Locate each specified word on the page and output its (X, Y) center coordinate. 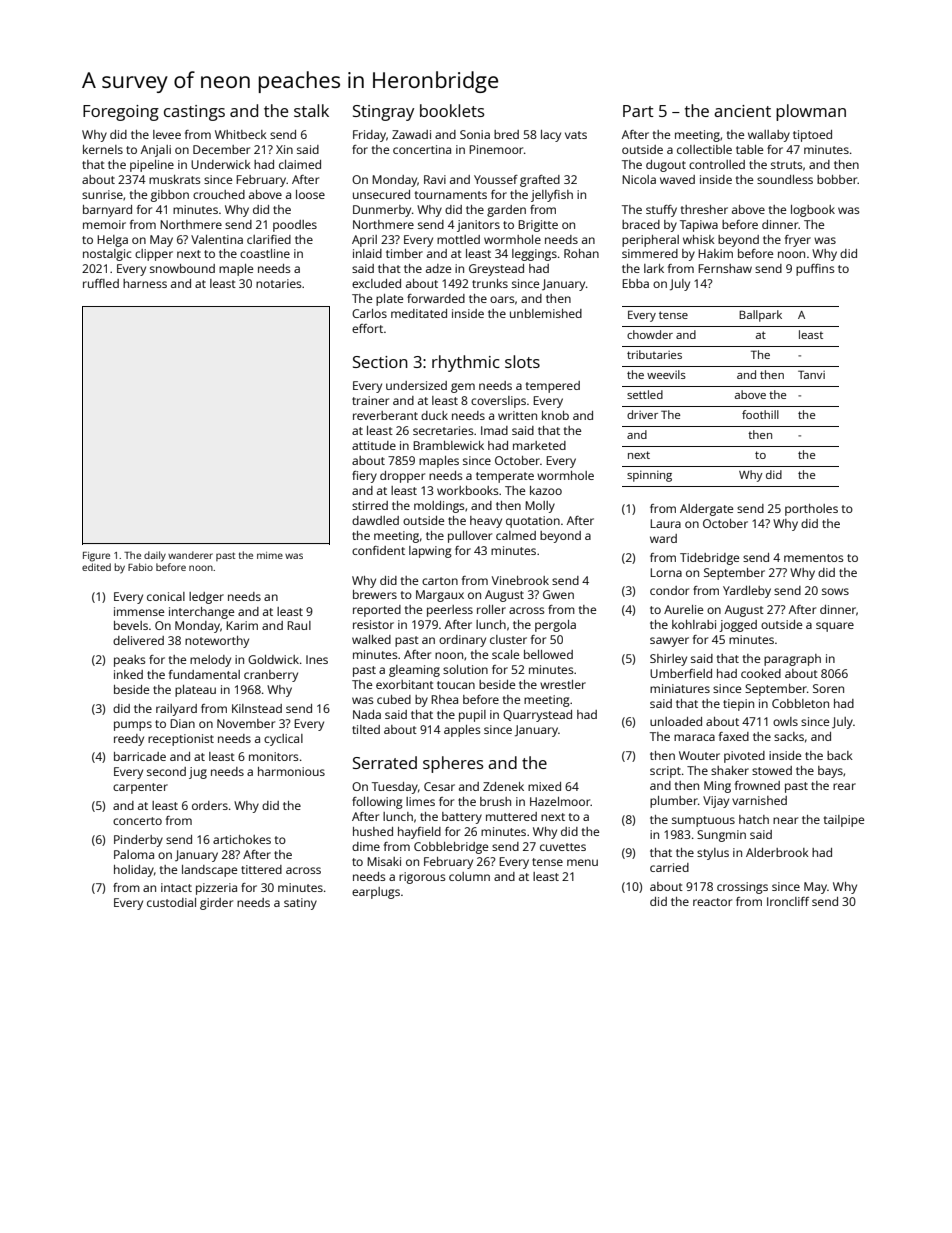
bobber (837, 179)
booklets (452, 110)
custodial (171, 902)
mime (270, 555)
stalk (311, 110)
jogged (738, 626)
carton (440, 581)
